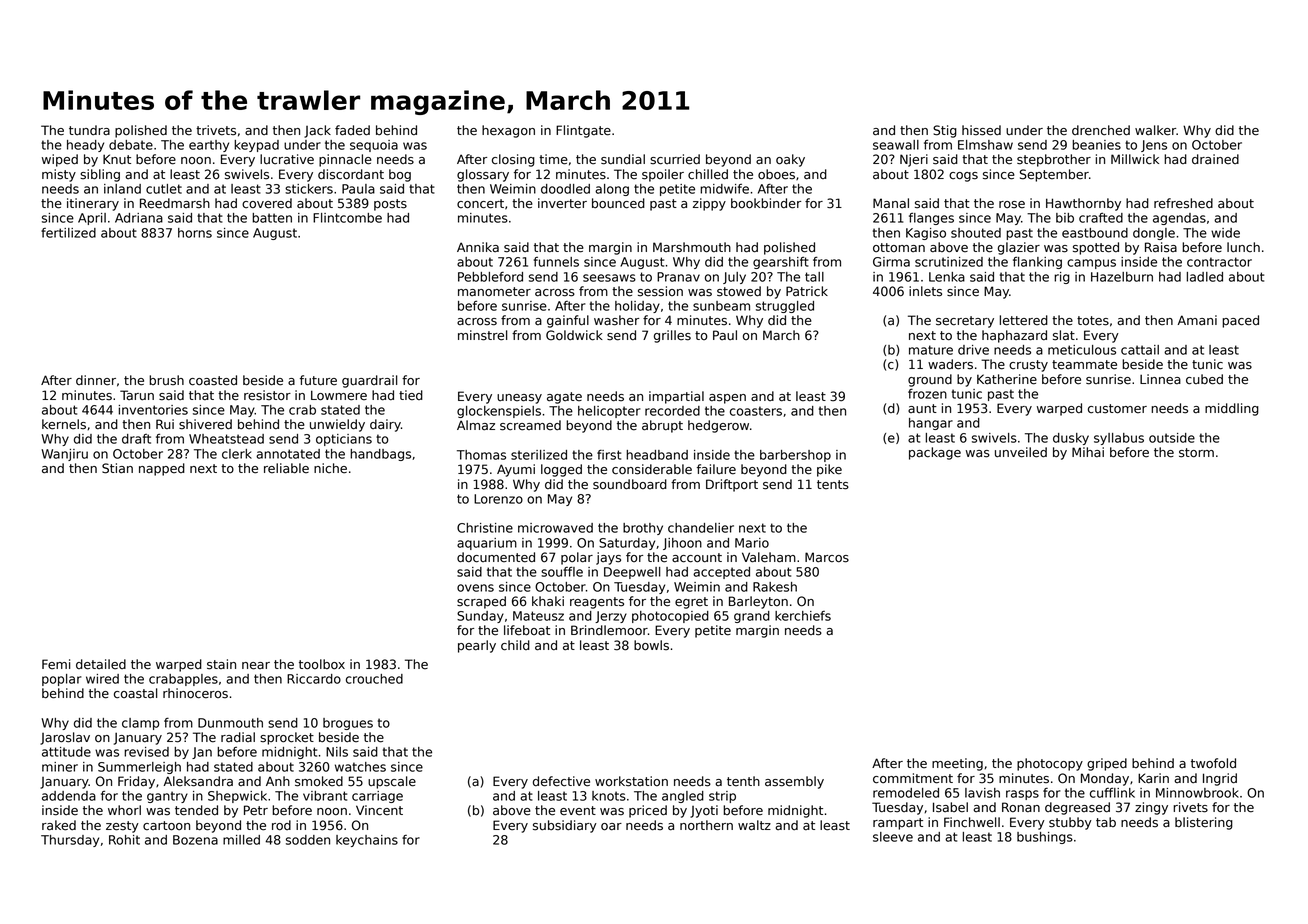 This screenshot has height=924, width=1308. I want to click on Nils, so click(337, 752).
